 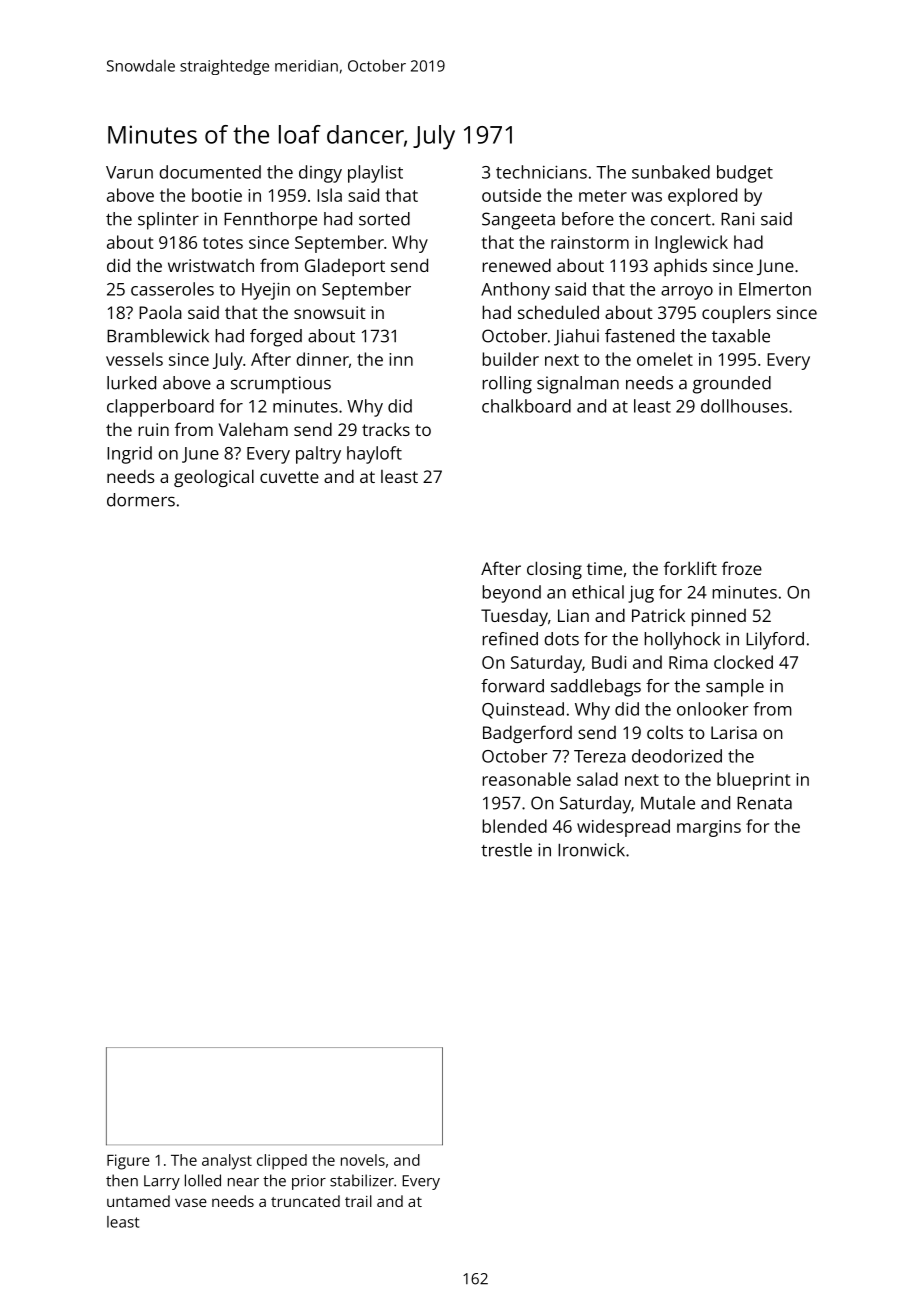 I want to click on dormers, so click(x=141, y=500).
